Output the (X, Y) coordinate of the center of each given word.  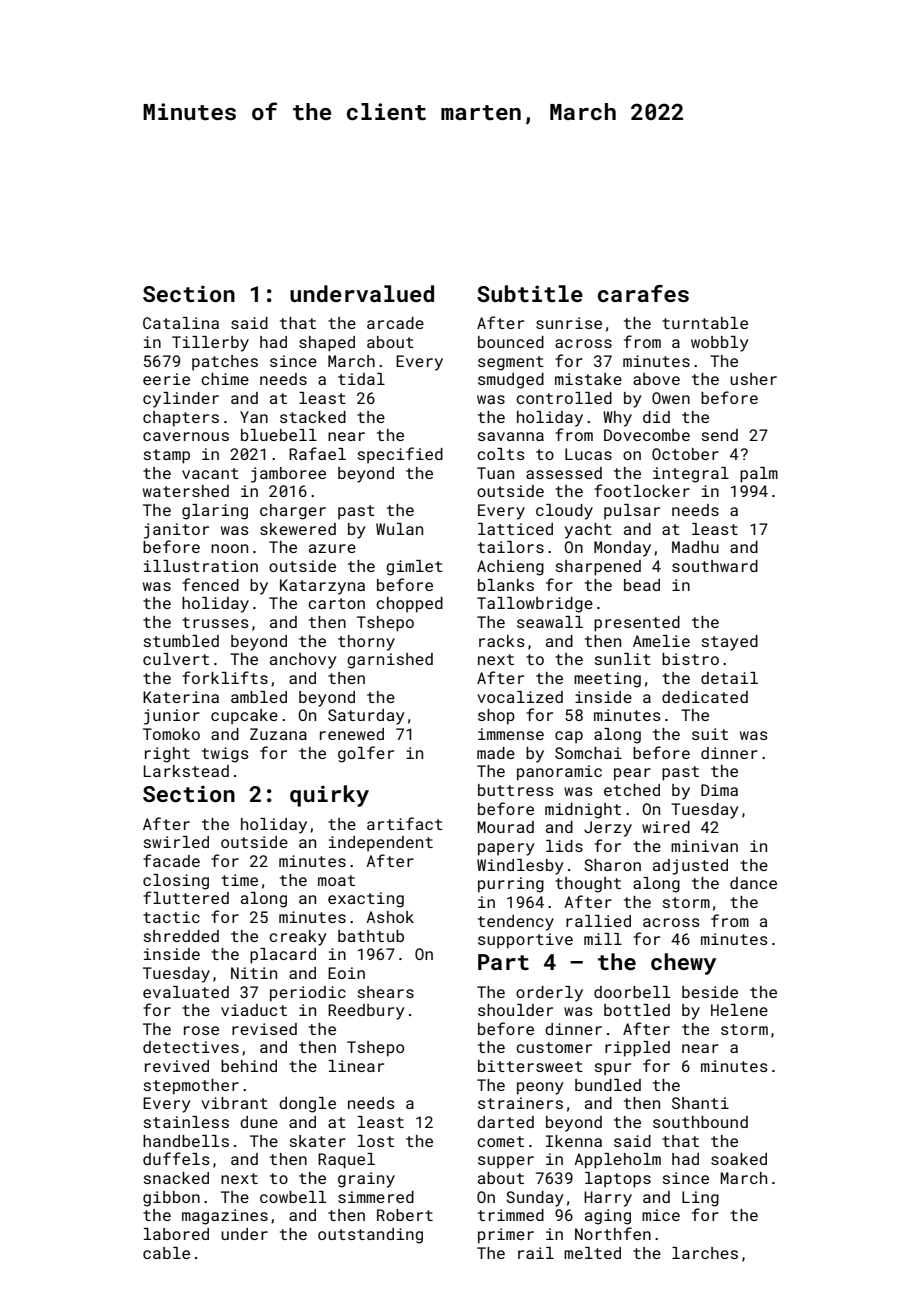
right (167, 755)
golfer (366, 754)
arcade (395, 323)
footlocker (642, 490)
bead (642, 585)
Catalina (181, 323)
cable (166, 1253)
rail (536, 1253)
